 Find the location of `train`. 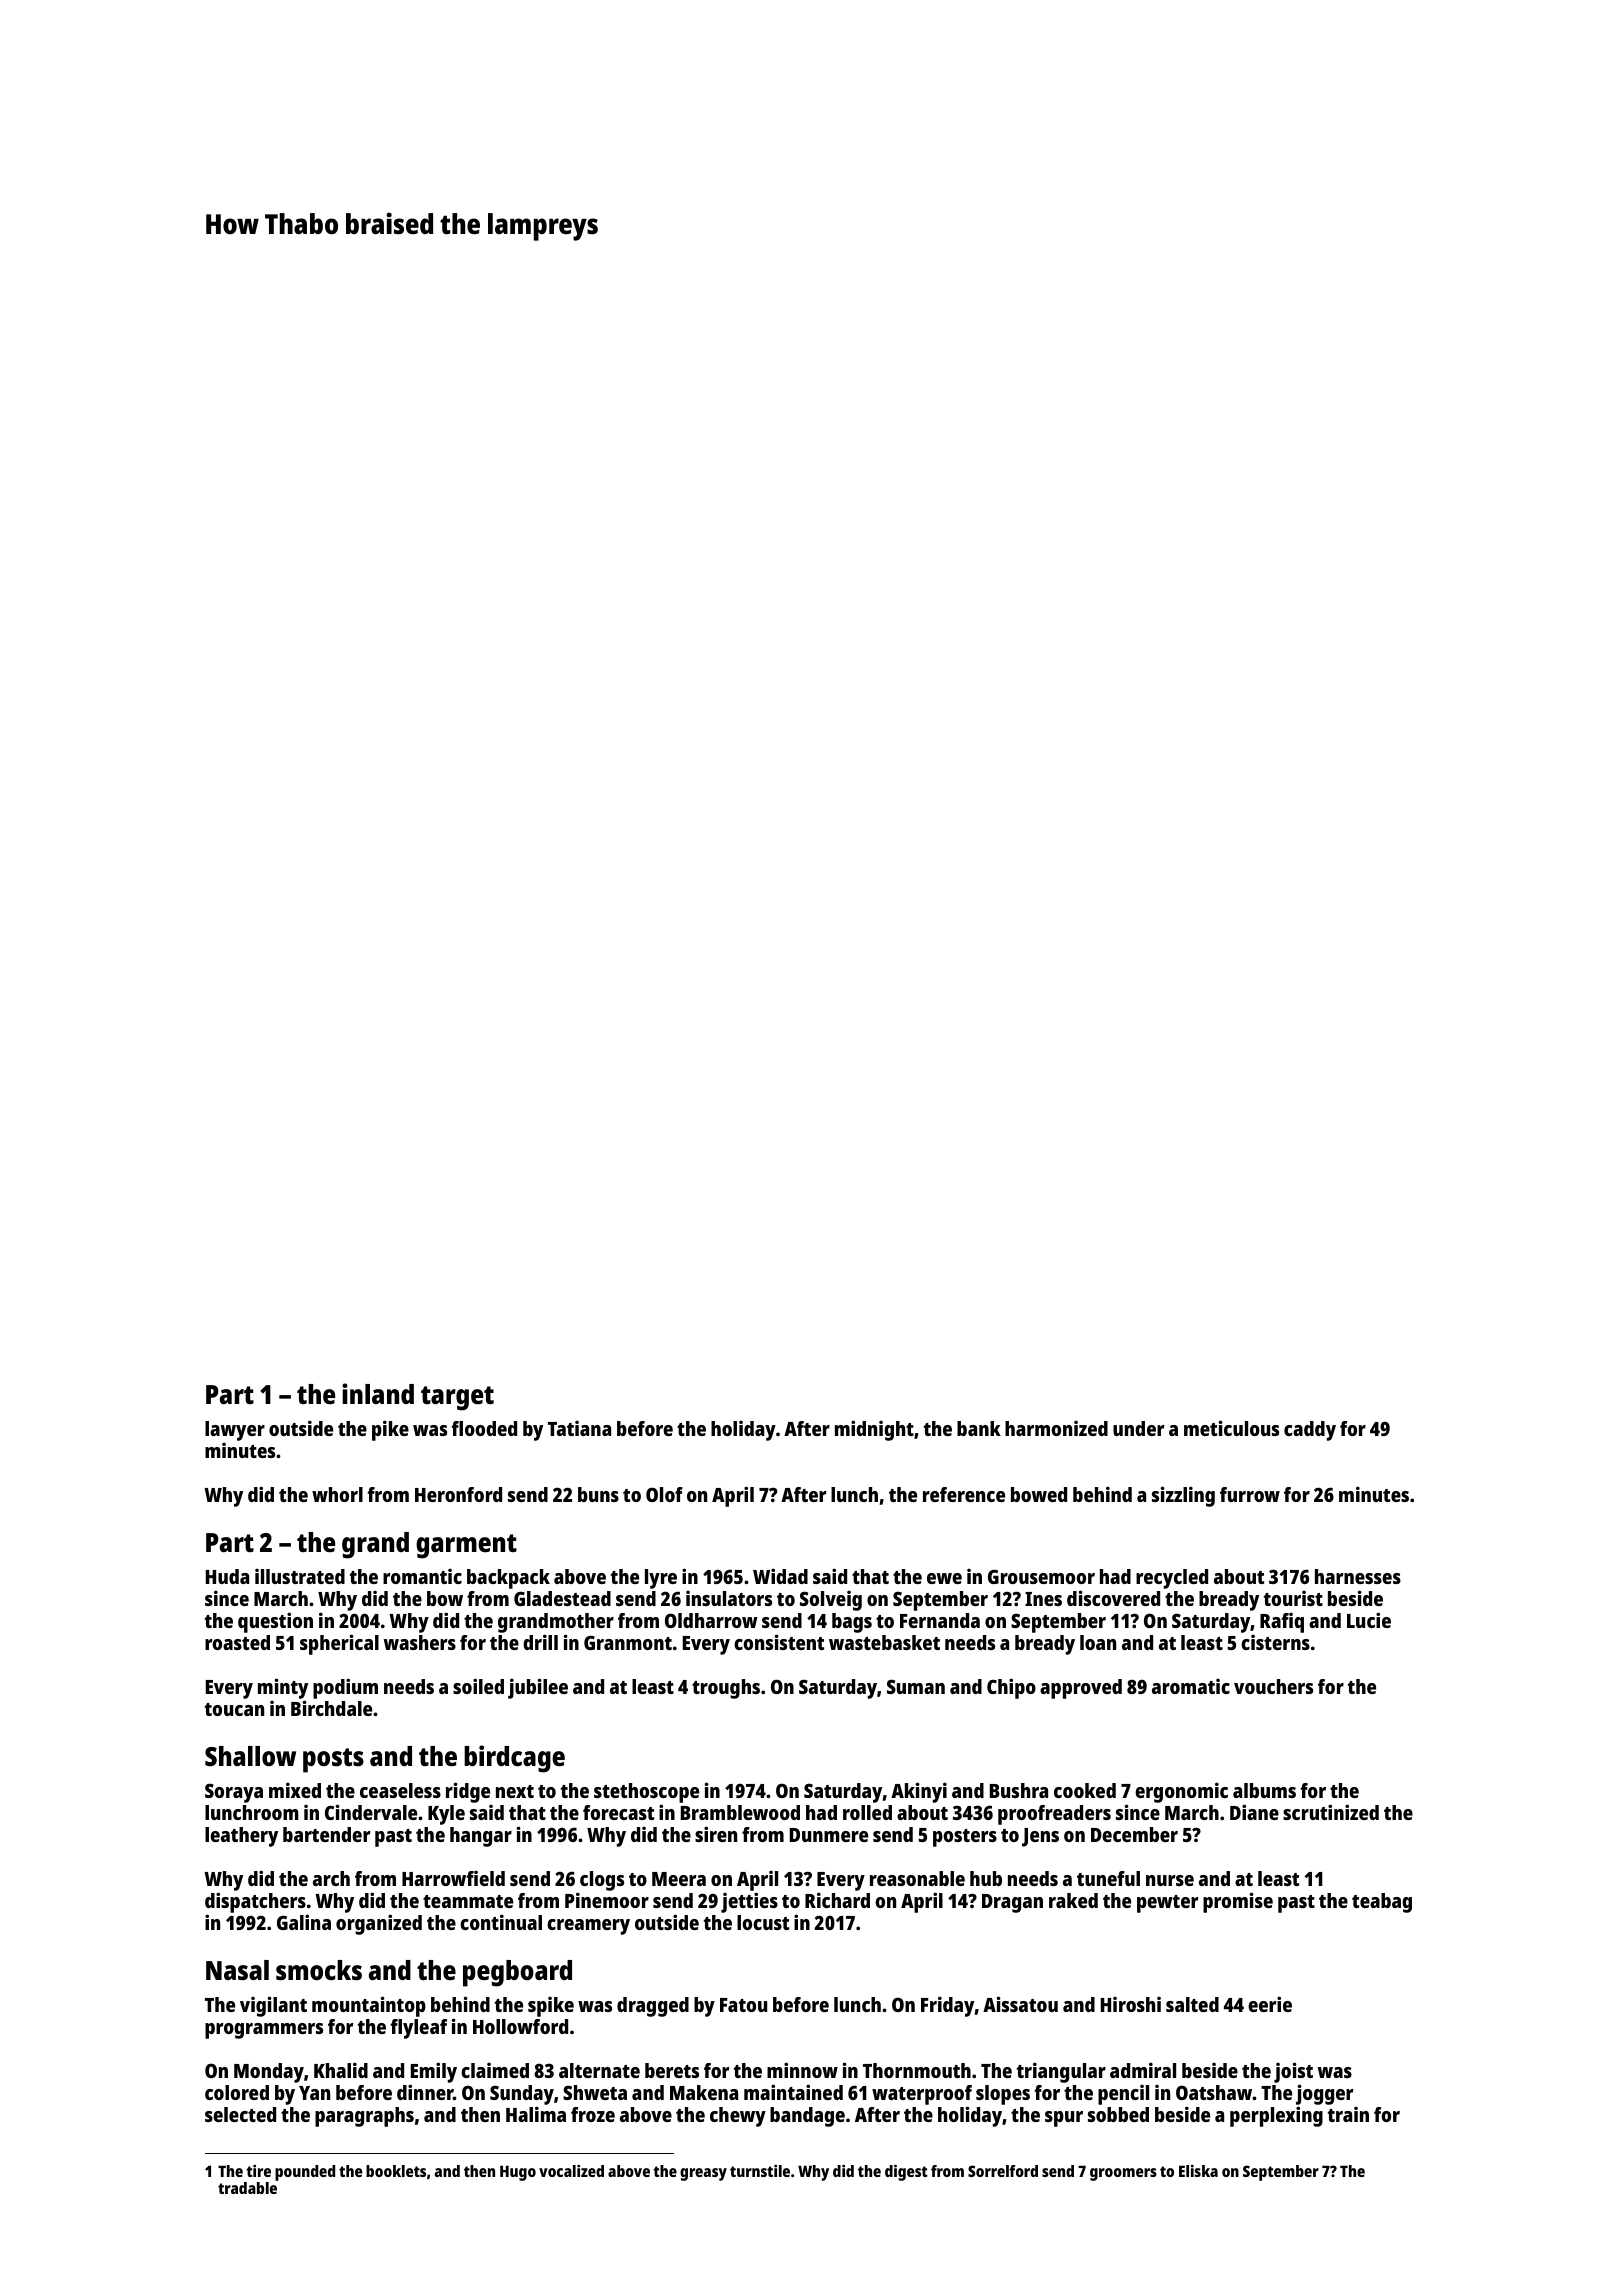

train is located at coordinates (1348, 2114).
